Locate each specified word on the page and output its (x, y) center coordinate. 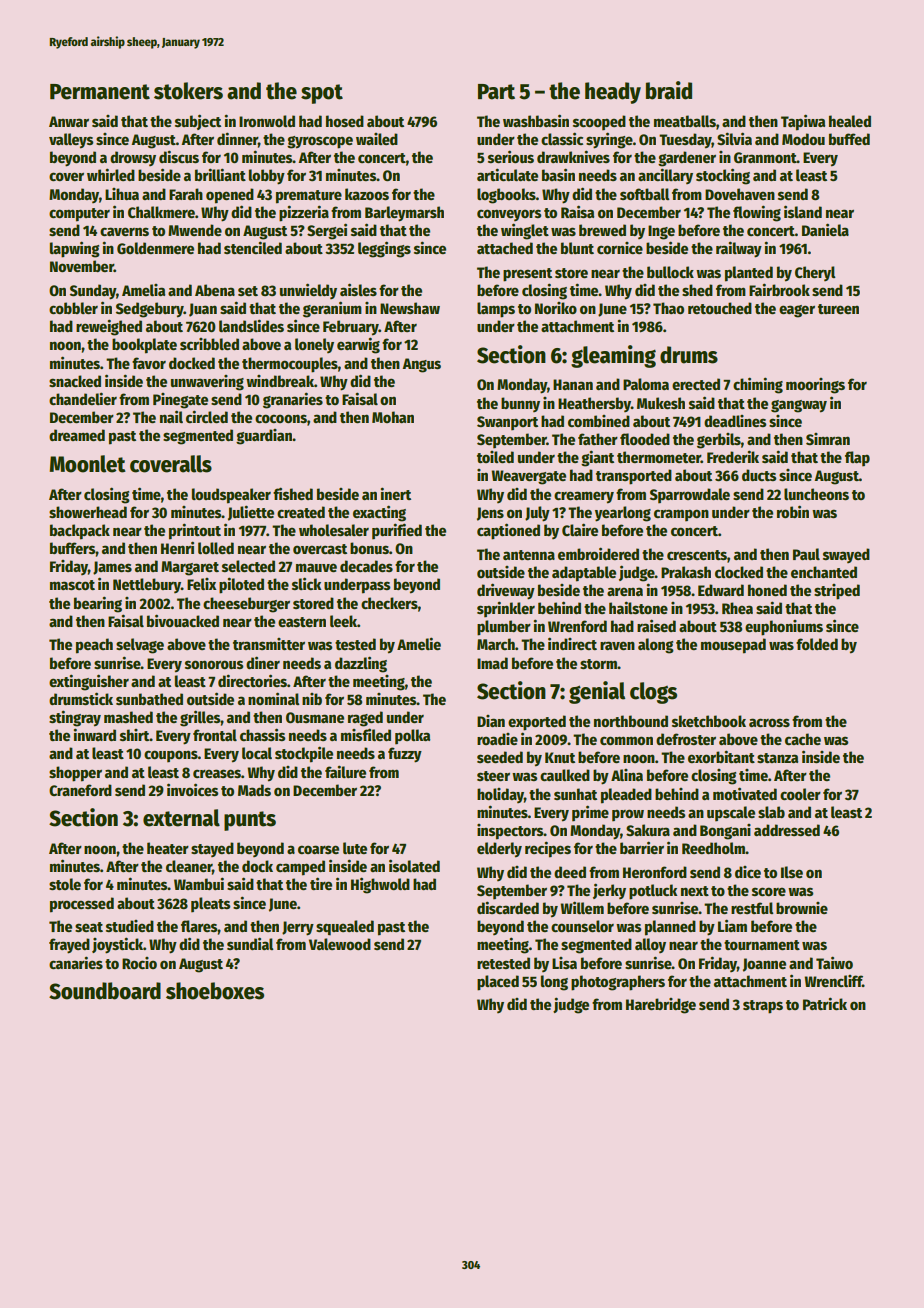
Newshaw (410, 308)
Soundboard (105, 991)
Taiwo (834, 962)
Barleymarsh (404, 214)
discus (179, 156)
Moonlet (88, 464)
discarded (508, 907)
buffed (849, 139)
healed (850, 121)
